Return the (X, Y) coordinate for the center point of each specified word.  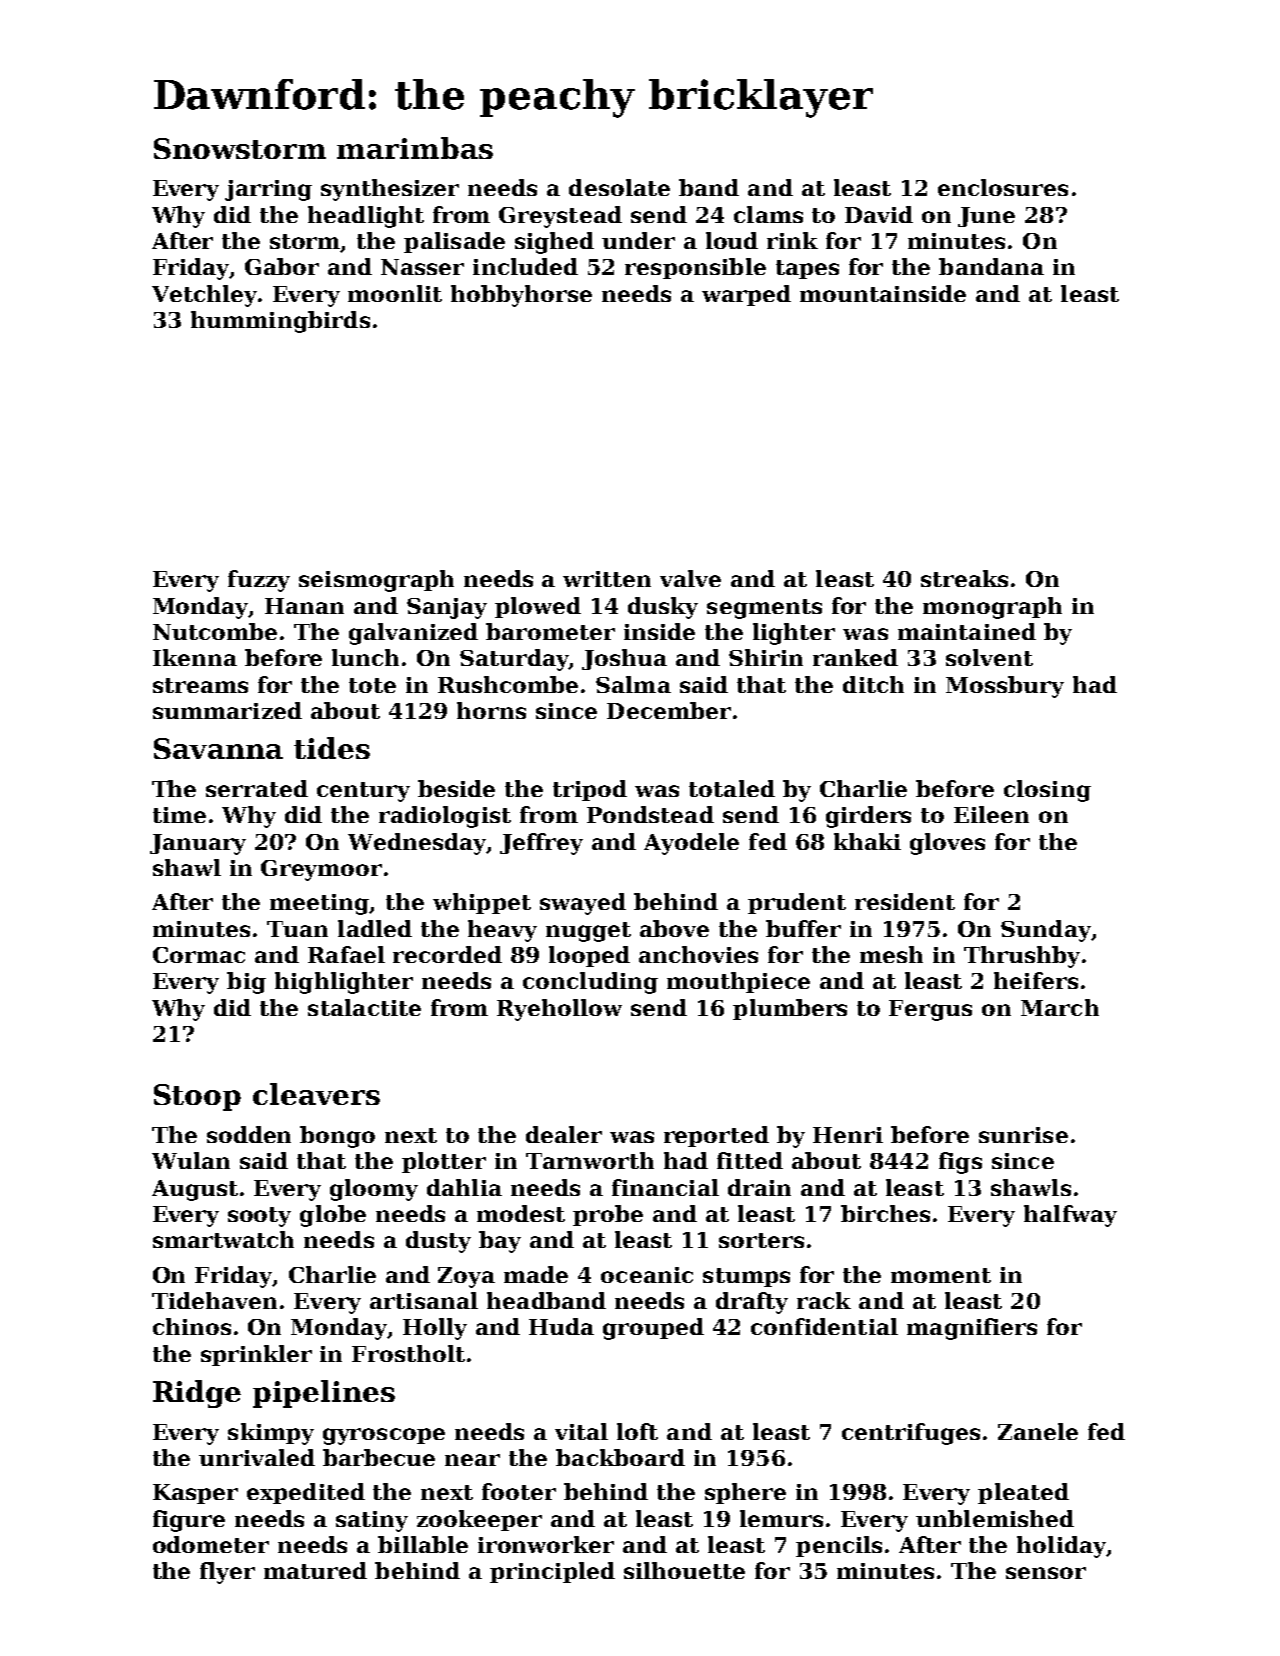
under (638, 240)
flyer (227, 1573)
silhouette (684, 1570)
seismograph (376, 581)
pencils (839, 1546)
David (879, 214)
